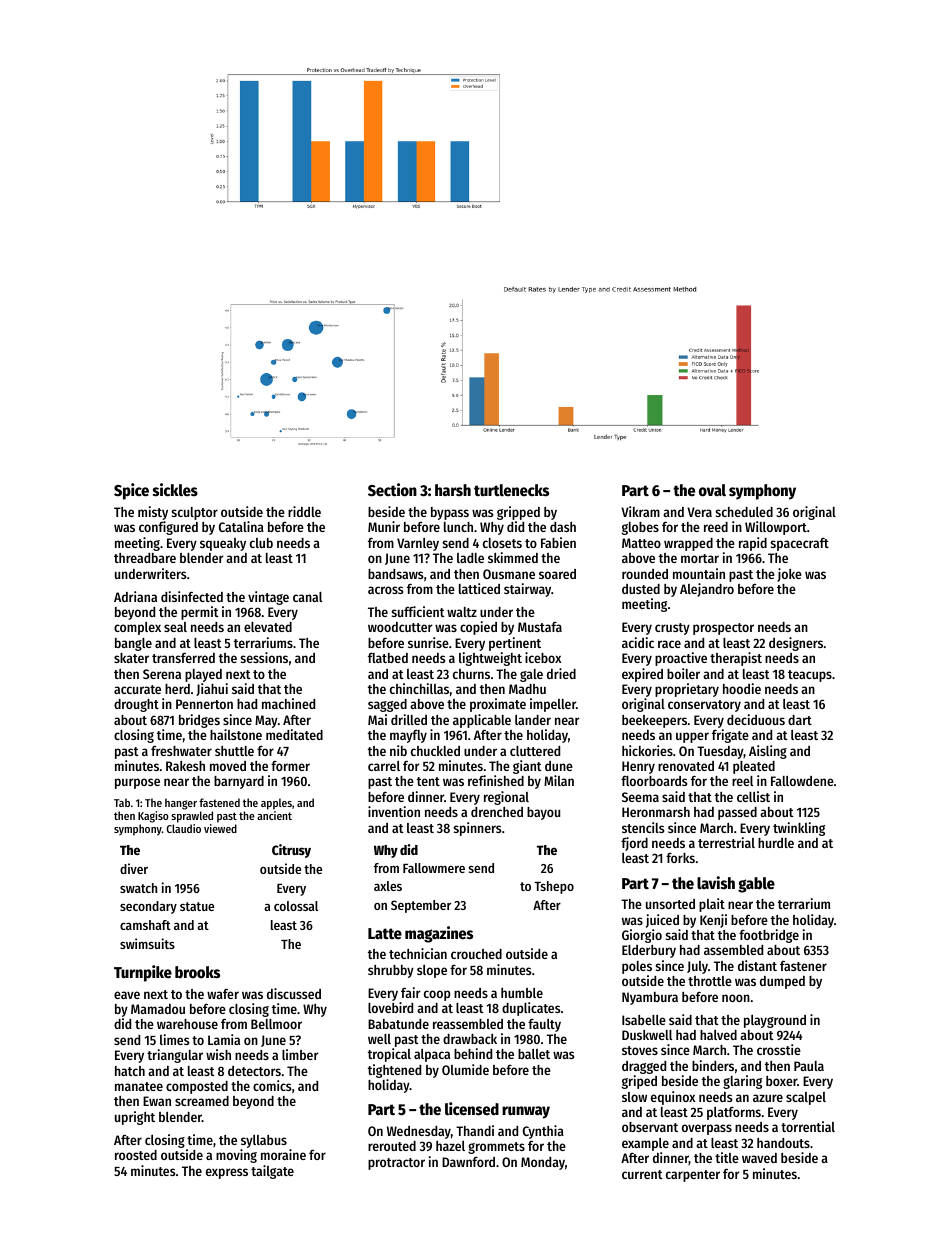 This screenshot has width=952, height=1233. Describe the element at coordinates (153, 513) in the screenshot. I see `misty` at that location.
